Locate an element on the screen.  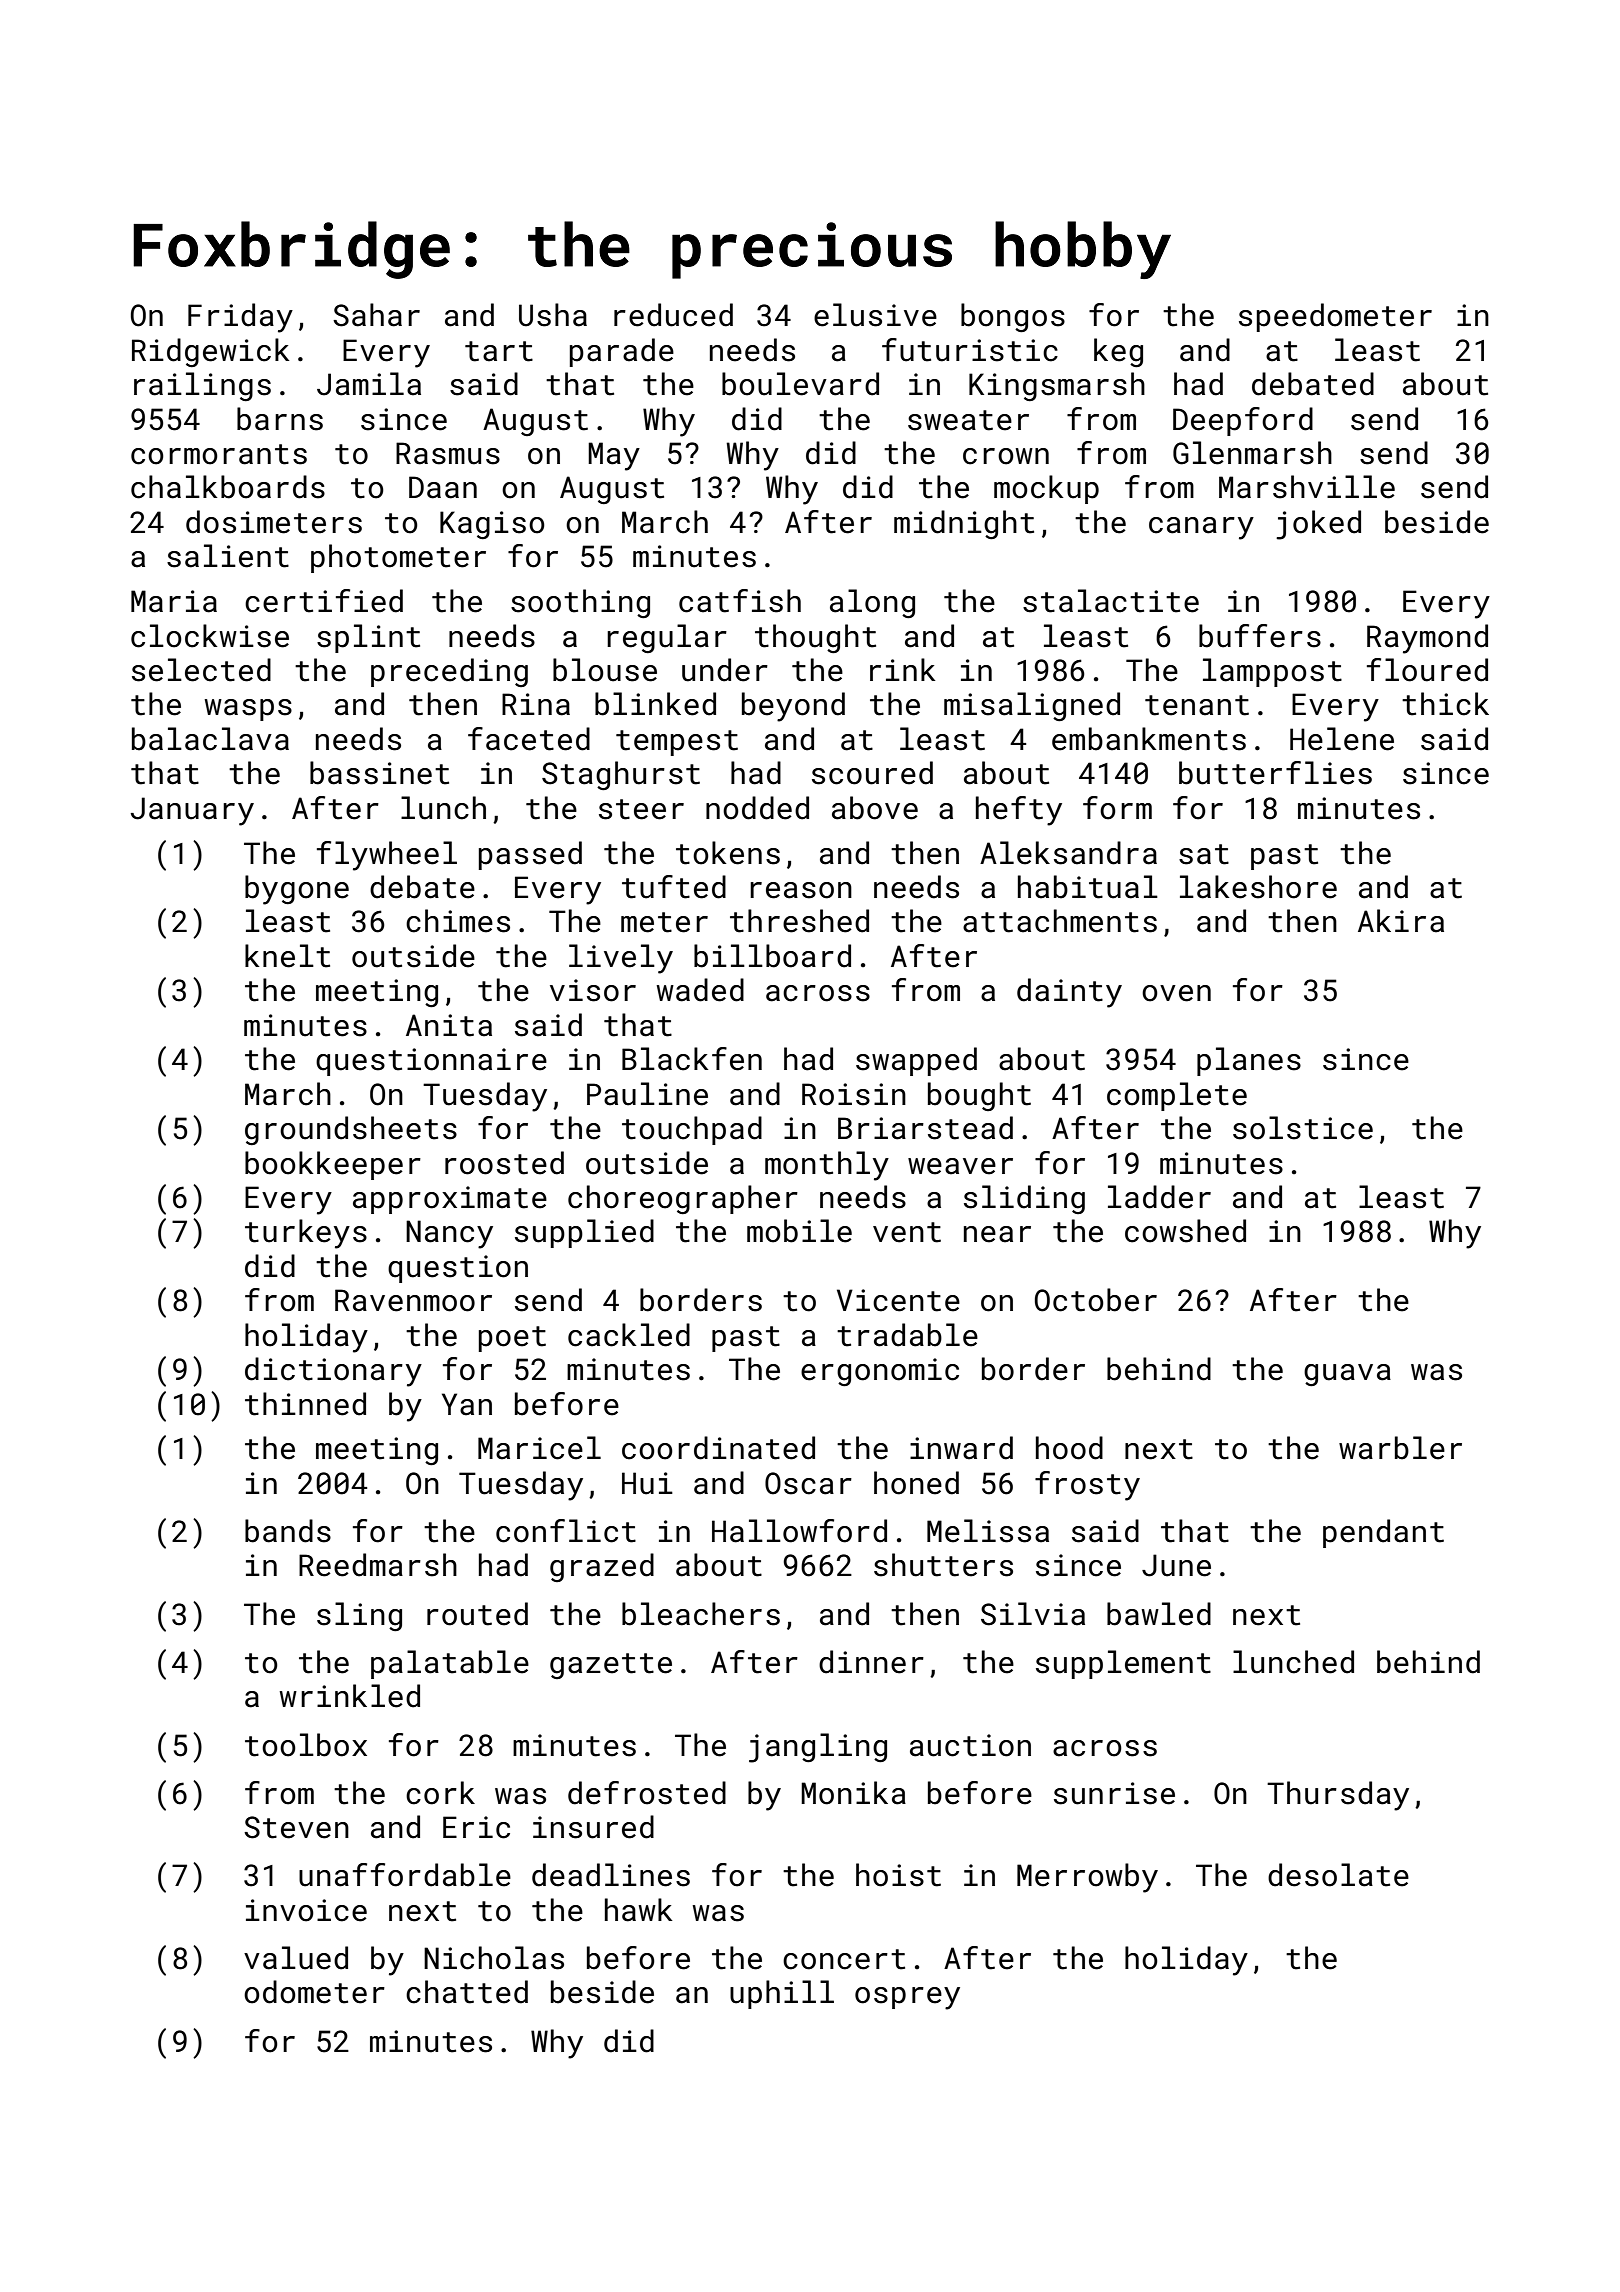
frosty is located at coordinates (1087, 1486).
